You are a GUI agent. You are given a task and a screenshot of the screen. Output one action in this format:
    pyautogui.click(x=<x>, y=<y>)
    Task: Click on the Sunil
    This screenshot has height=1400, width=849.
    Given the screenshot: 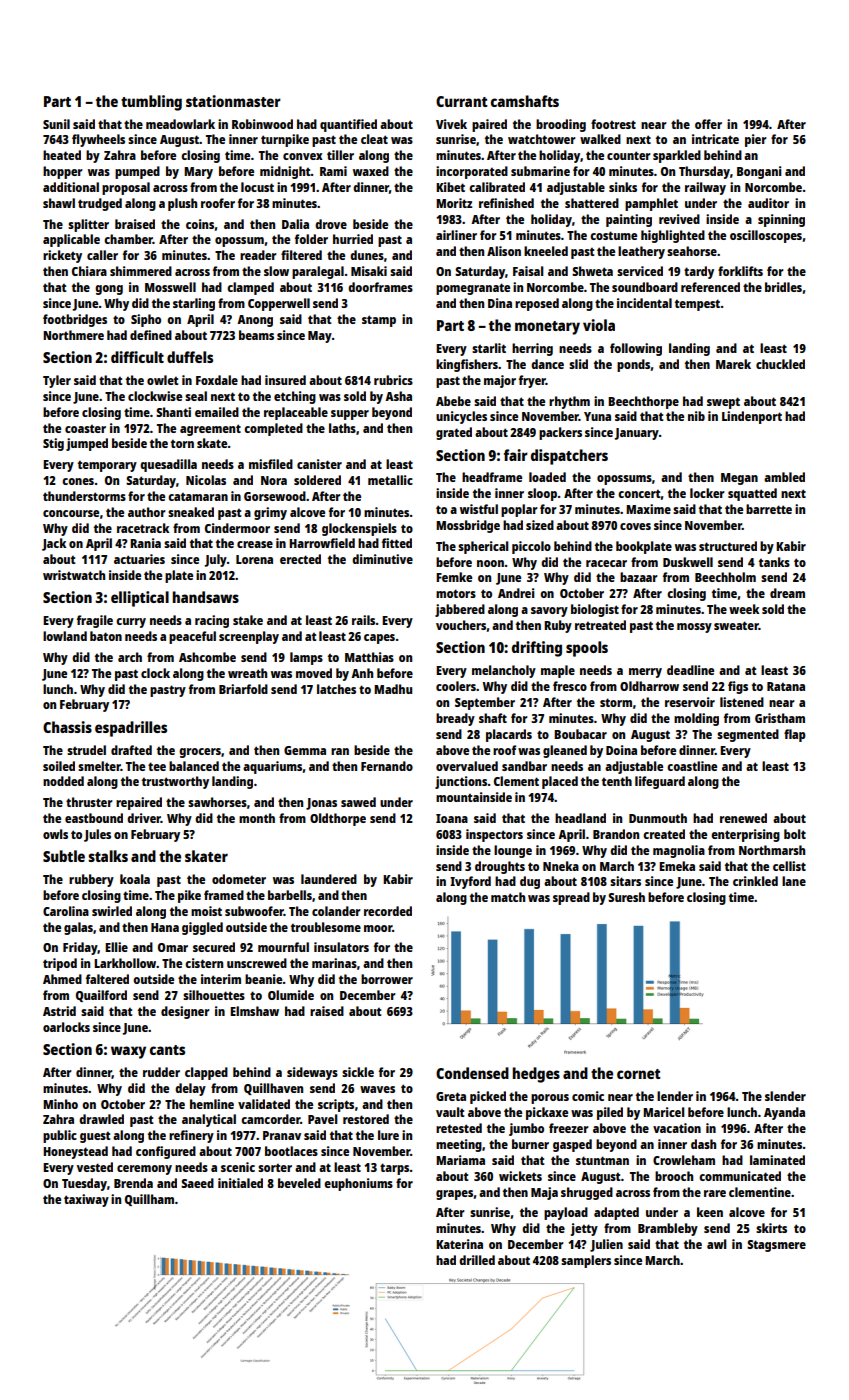 What is the action you would take?
    pyautogui.click(x=56, y=124)
